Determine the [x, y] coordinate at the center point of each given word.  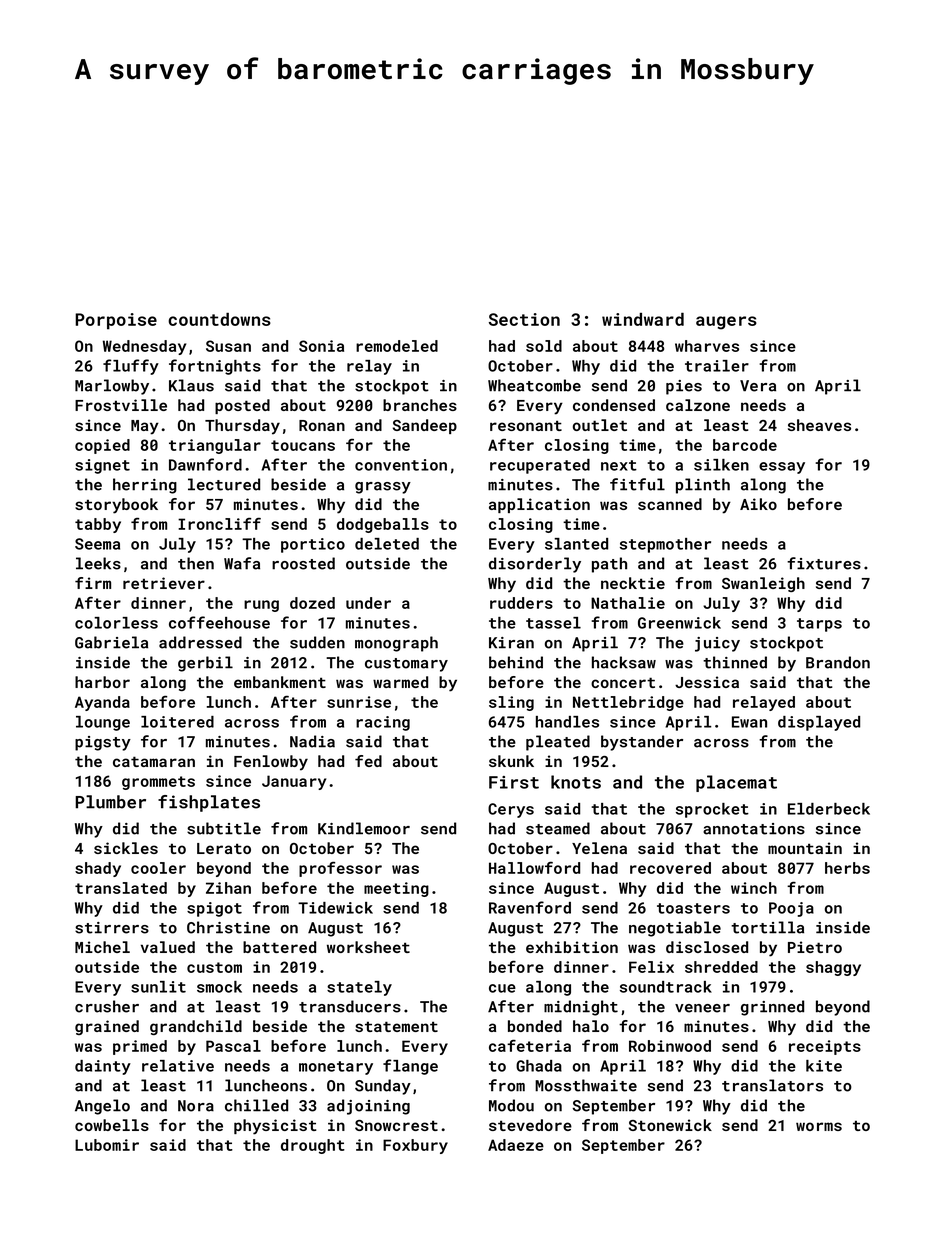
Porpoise [116, 321]
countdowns [219, 319]
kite [824, 1066]
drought [313, 1146]
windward [643, 319]
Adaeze [516, 1145]
